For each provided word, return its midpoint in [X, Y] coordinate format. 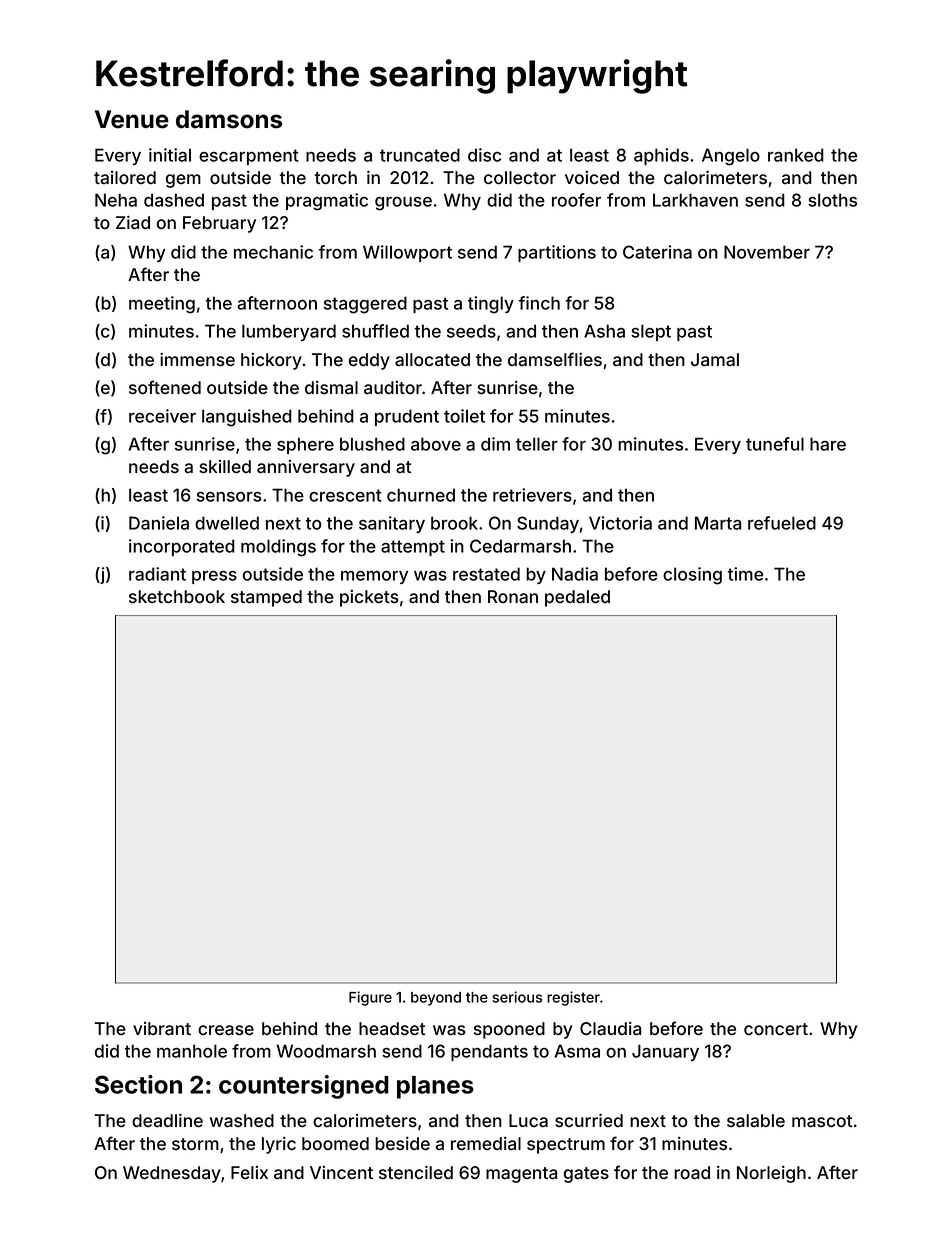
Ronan [513, 596]
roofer [576, 200]
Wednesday [172, 1174]
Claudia [610, 1028]
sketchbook [177, 596]
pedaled [577, 598]
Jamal [715, 359]
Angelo [731, 157]
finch [539, 303]
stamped [266, 598]
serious [517, 997]
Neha [116, 200]
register [573, 998]
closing [692, 576]
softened [165, 387]
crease [226, 1030]
